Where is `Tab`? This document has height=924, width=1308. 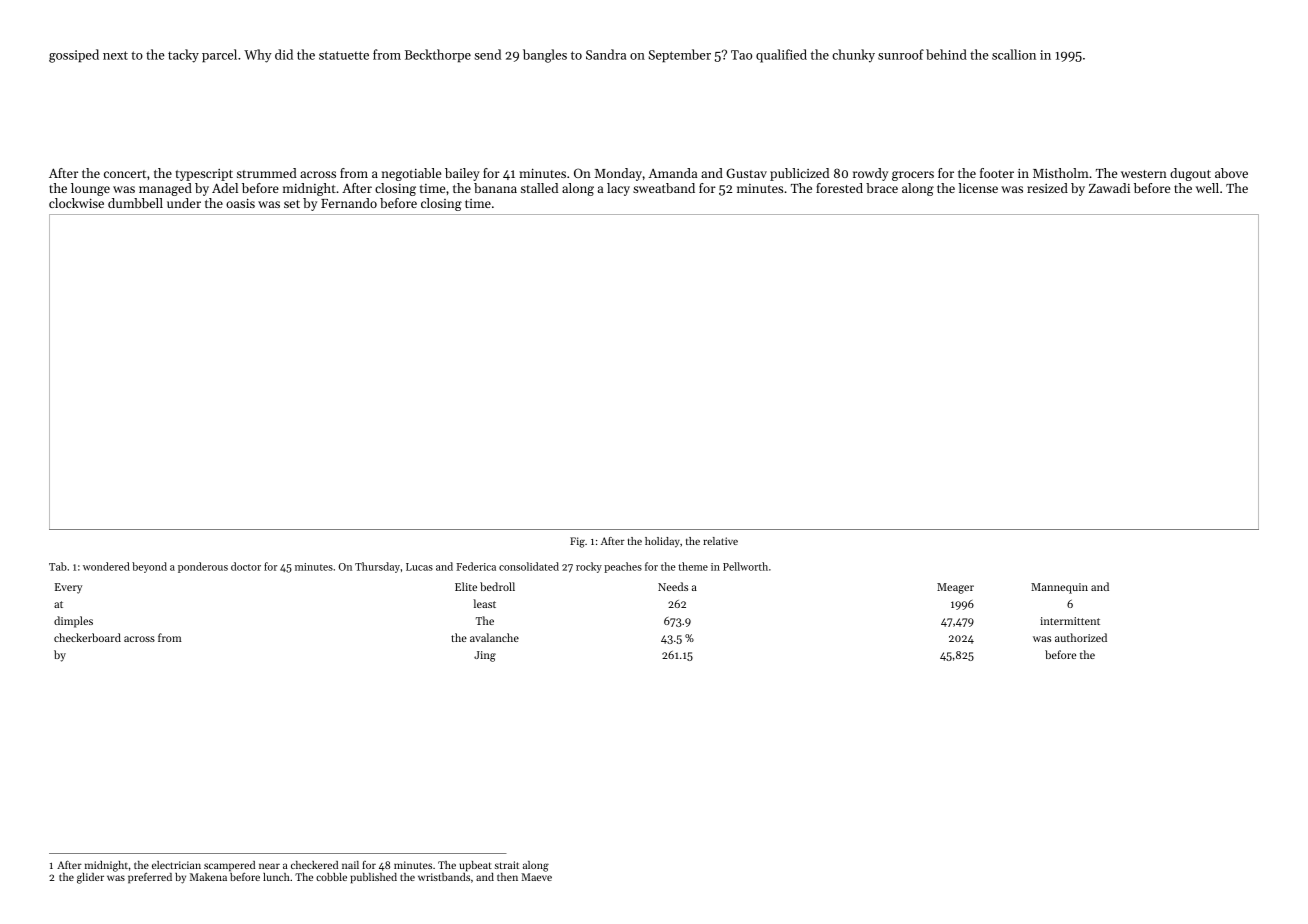 Tab is located at coordinates (58, 566).
